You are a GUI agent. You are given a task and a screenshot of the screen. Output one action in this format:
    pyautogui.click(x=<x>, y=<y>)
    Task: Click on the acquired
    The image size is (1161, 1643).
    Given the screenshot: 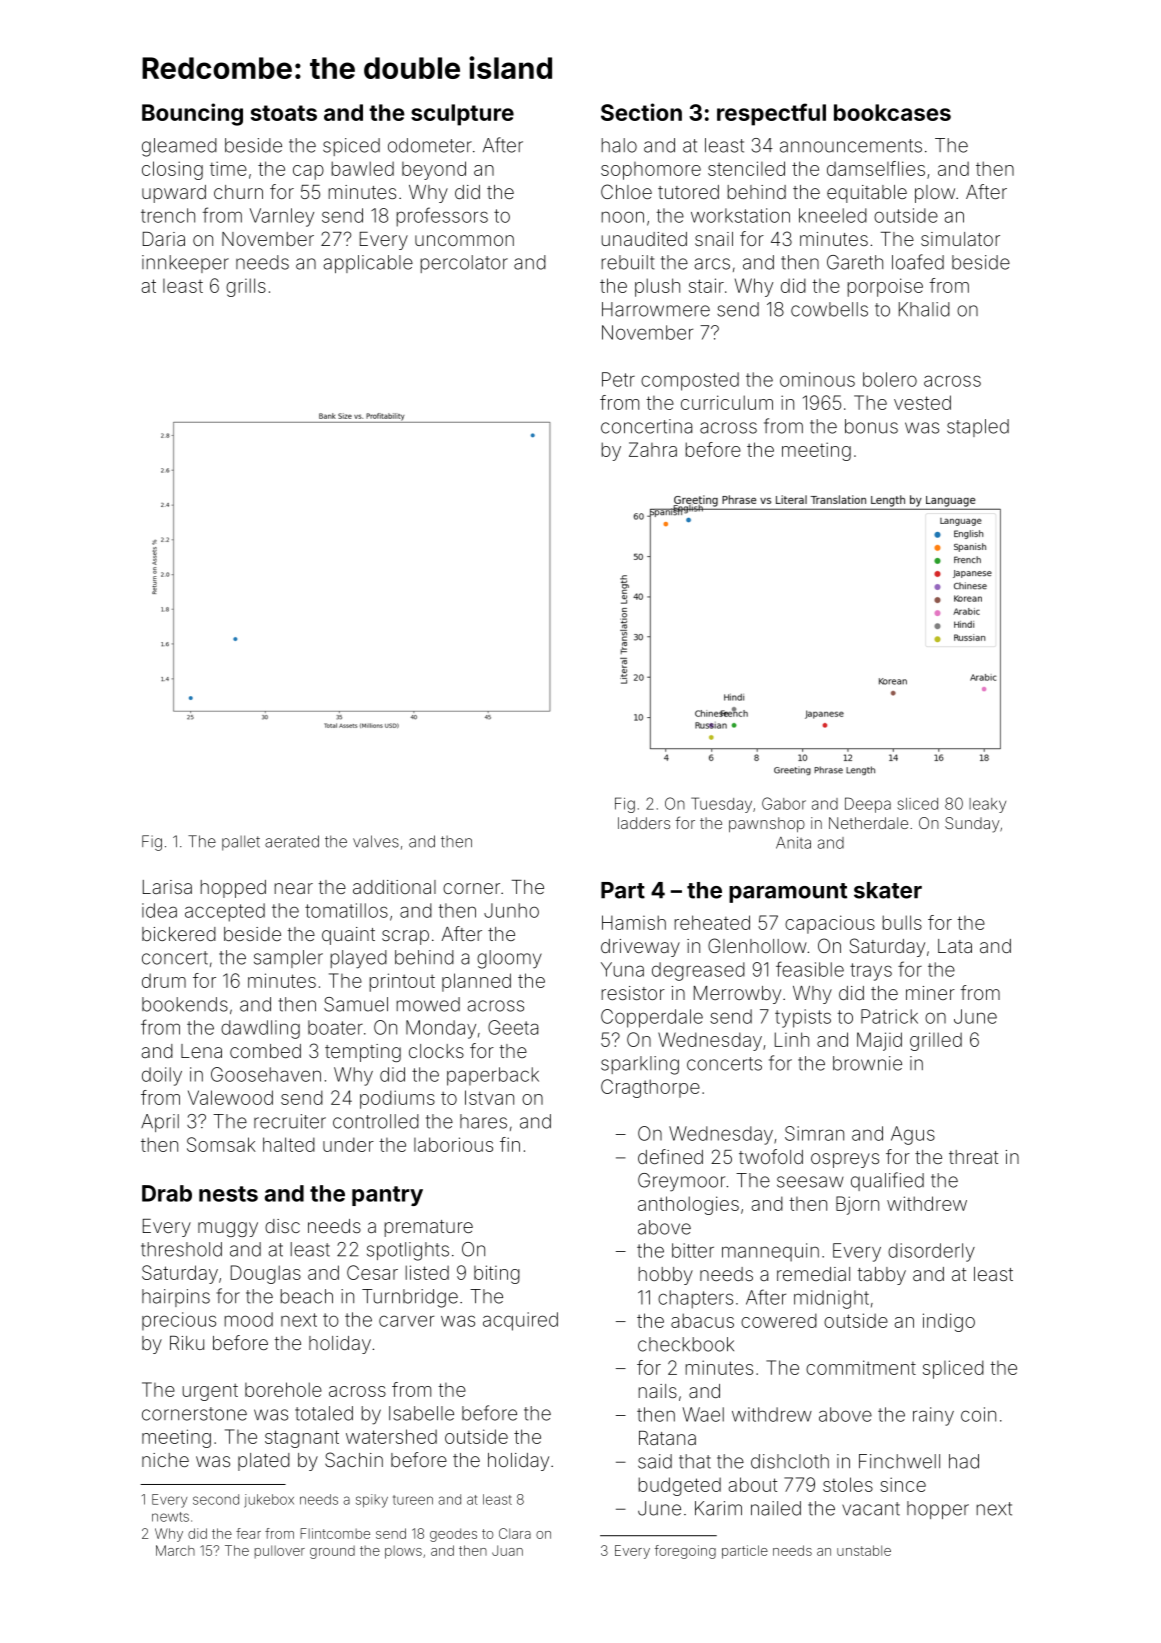 What is the action you would take?
    pyautogui.click(x=520, y=1321)
